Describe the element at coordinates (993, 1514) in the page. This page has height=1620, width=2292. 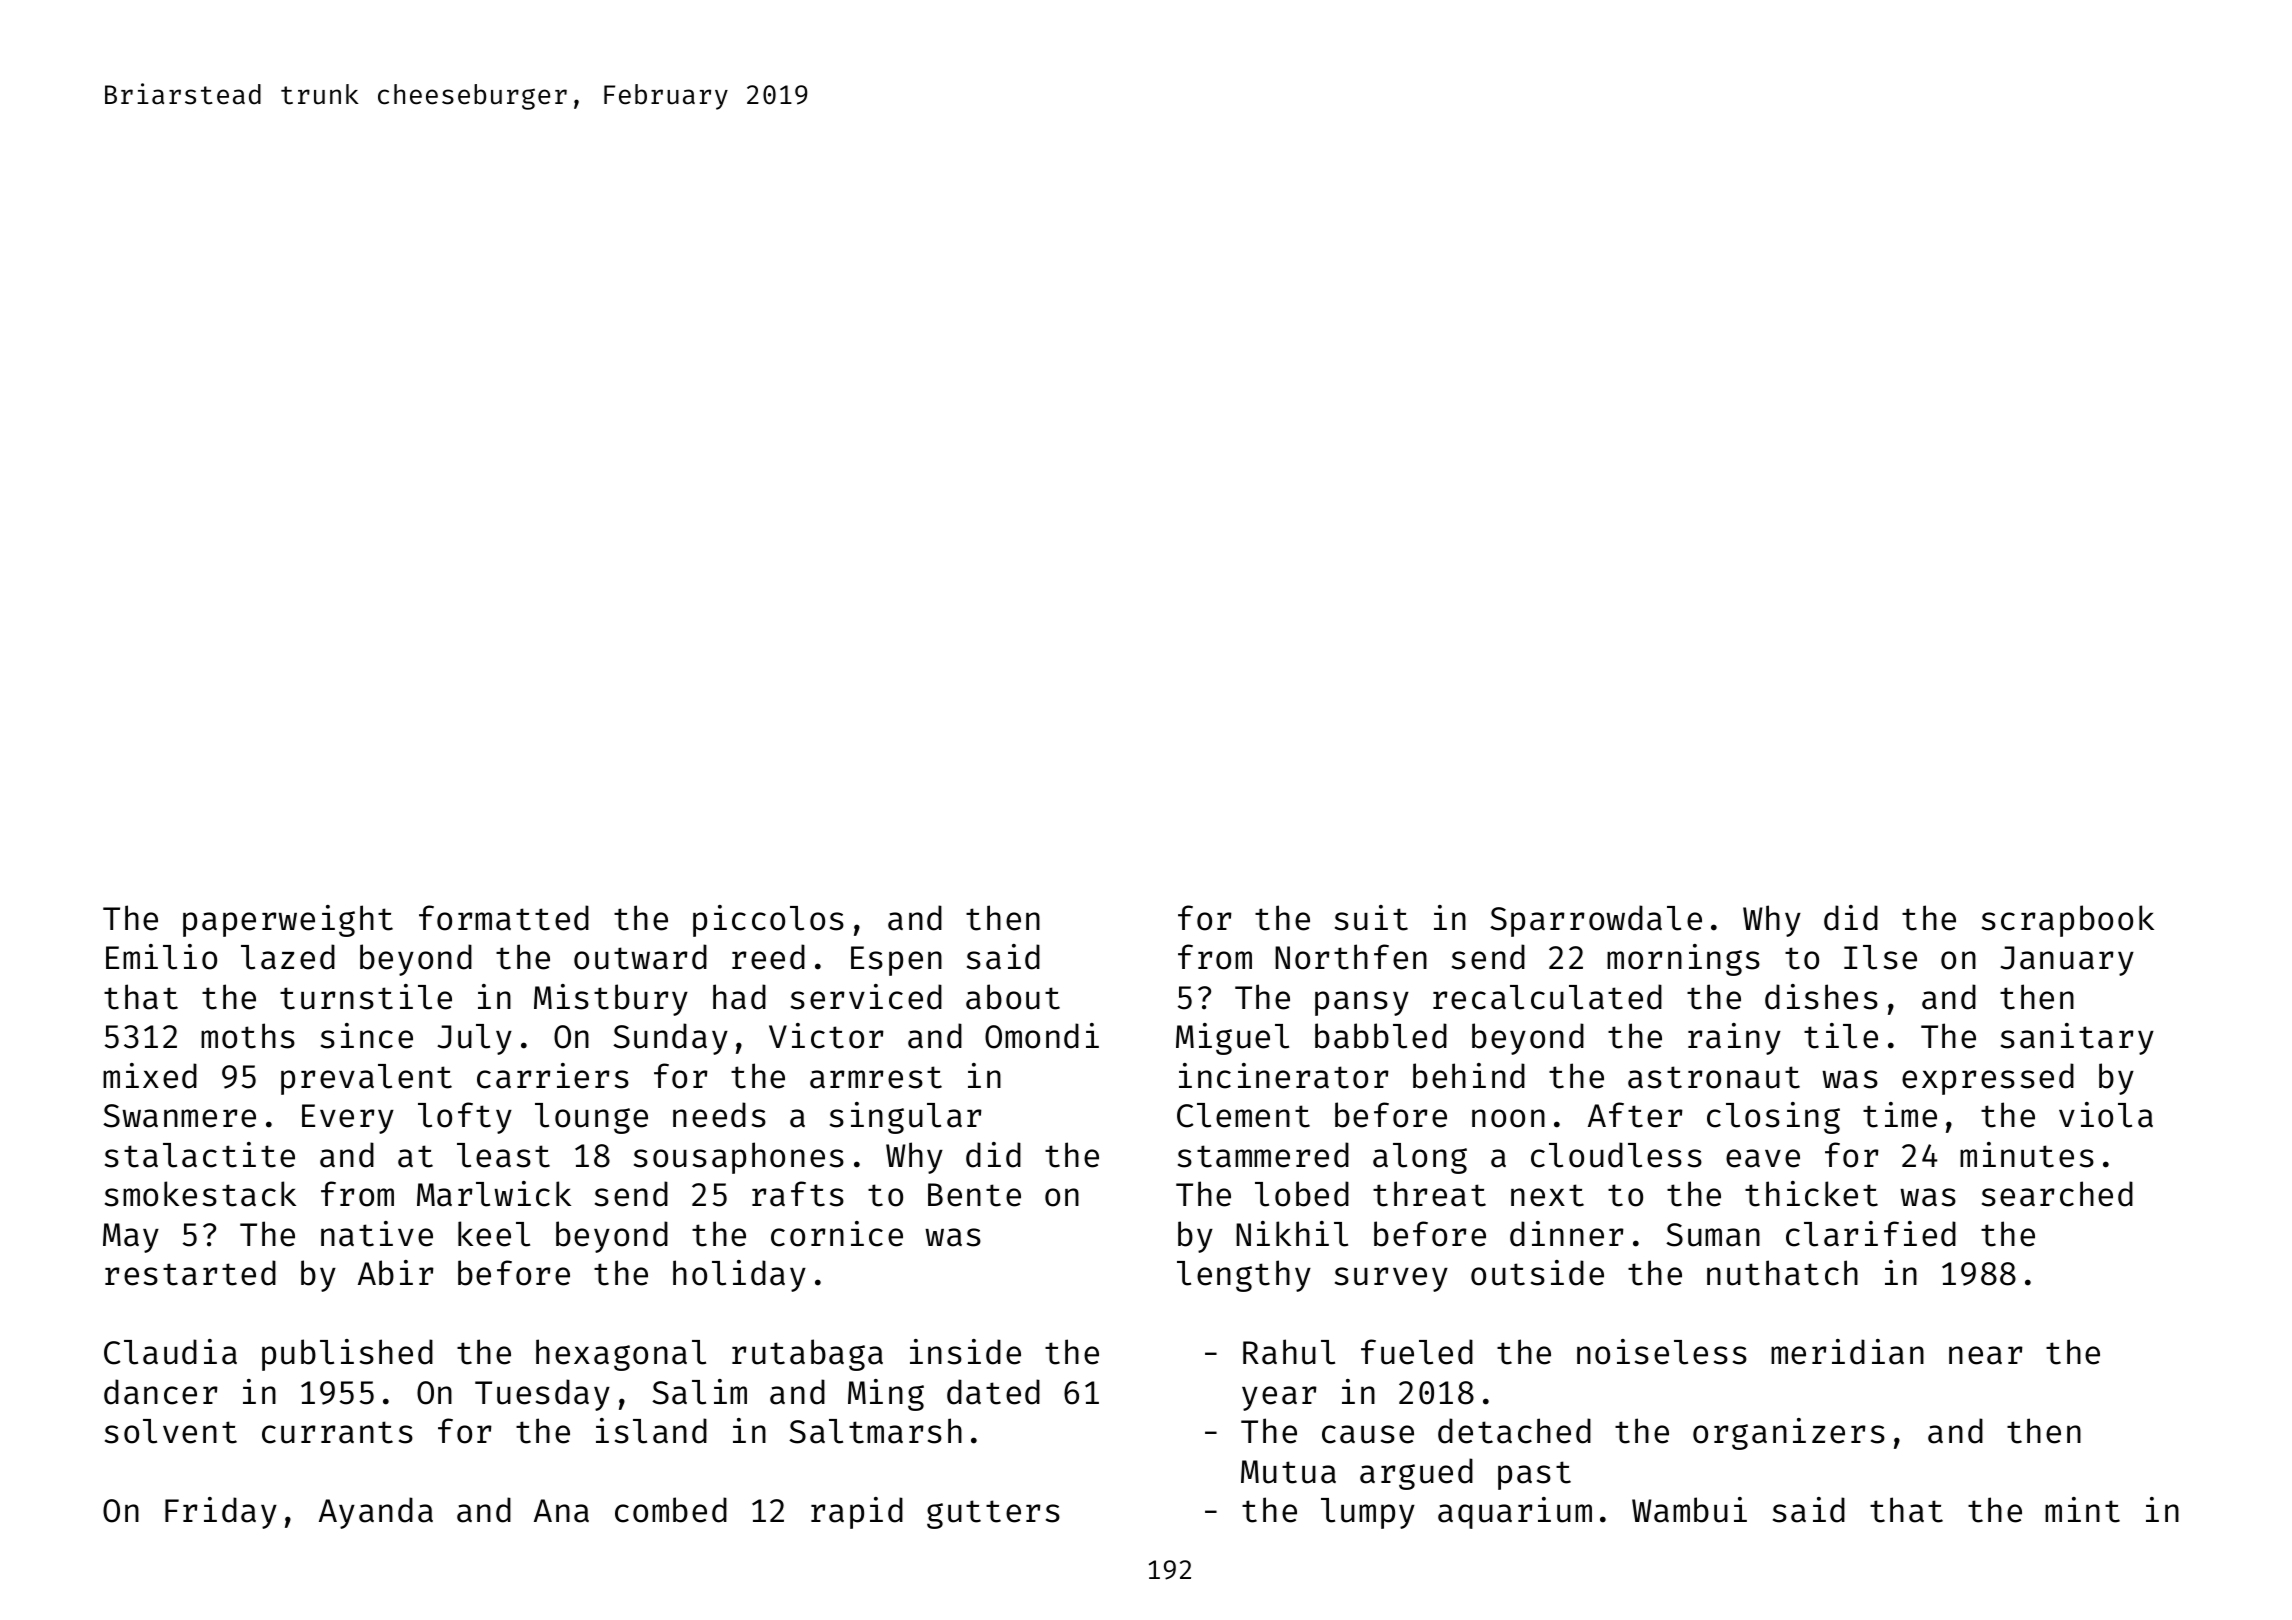
I see `gutters` at that location.
